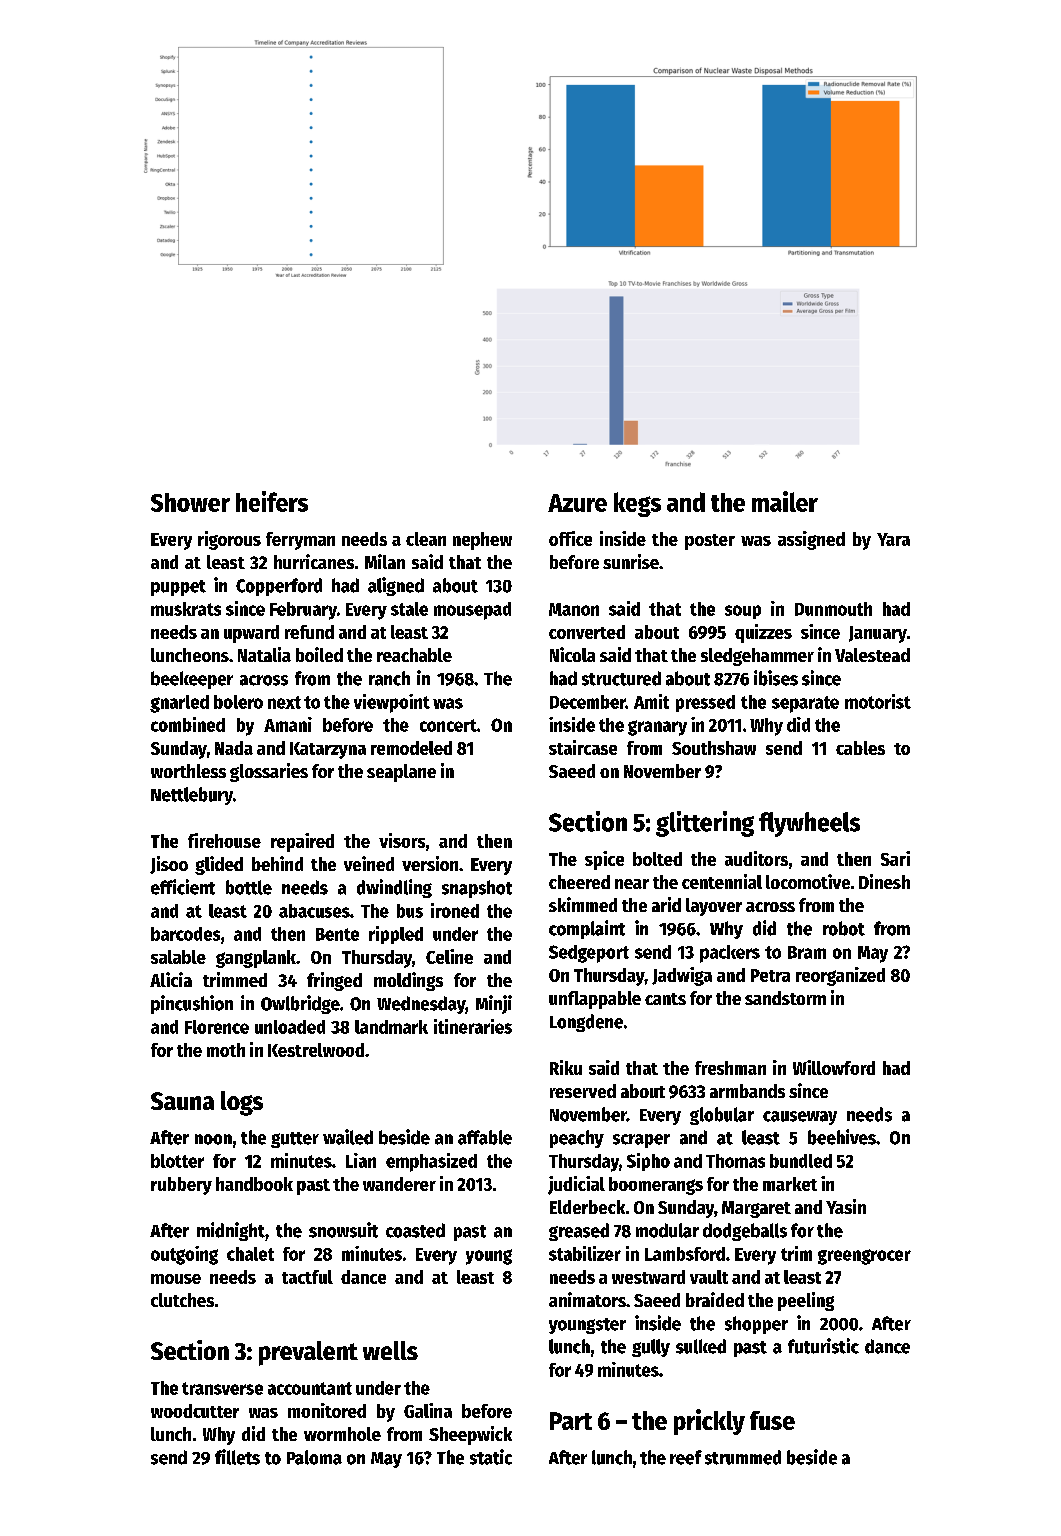  I want to click on Thomas, so click(735, 1161).
